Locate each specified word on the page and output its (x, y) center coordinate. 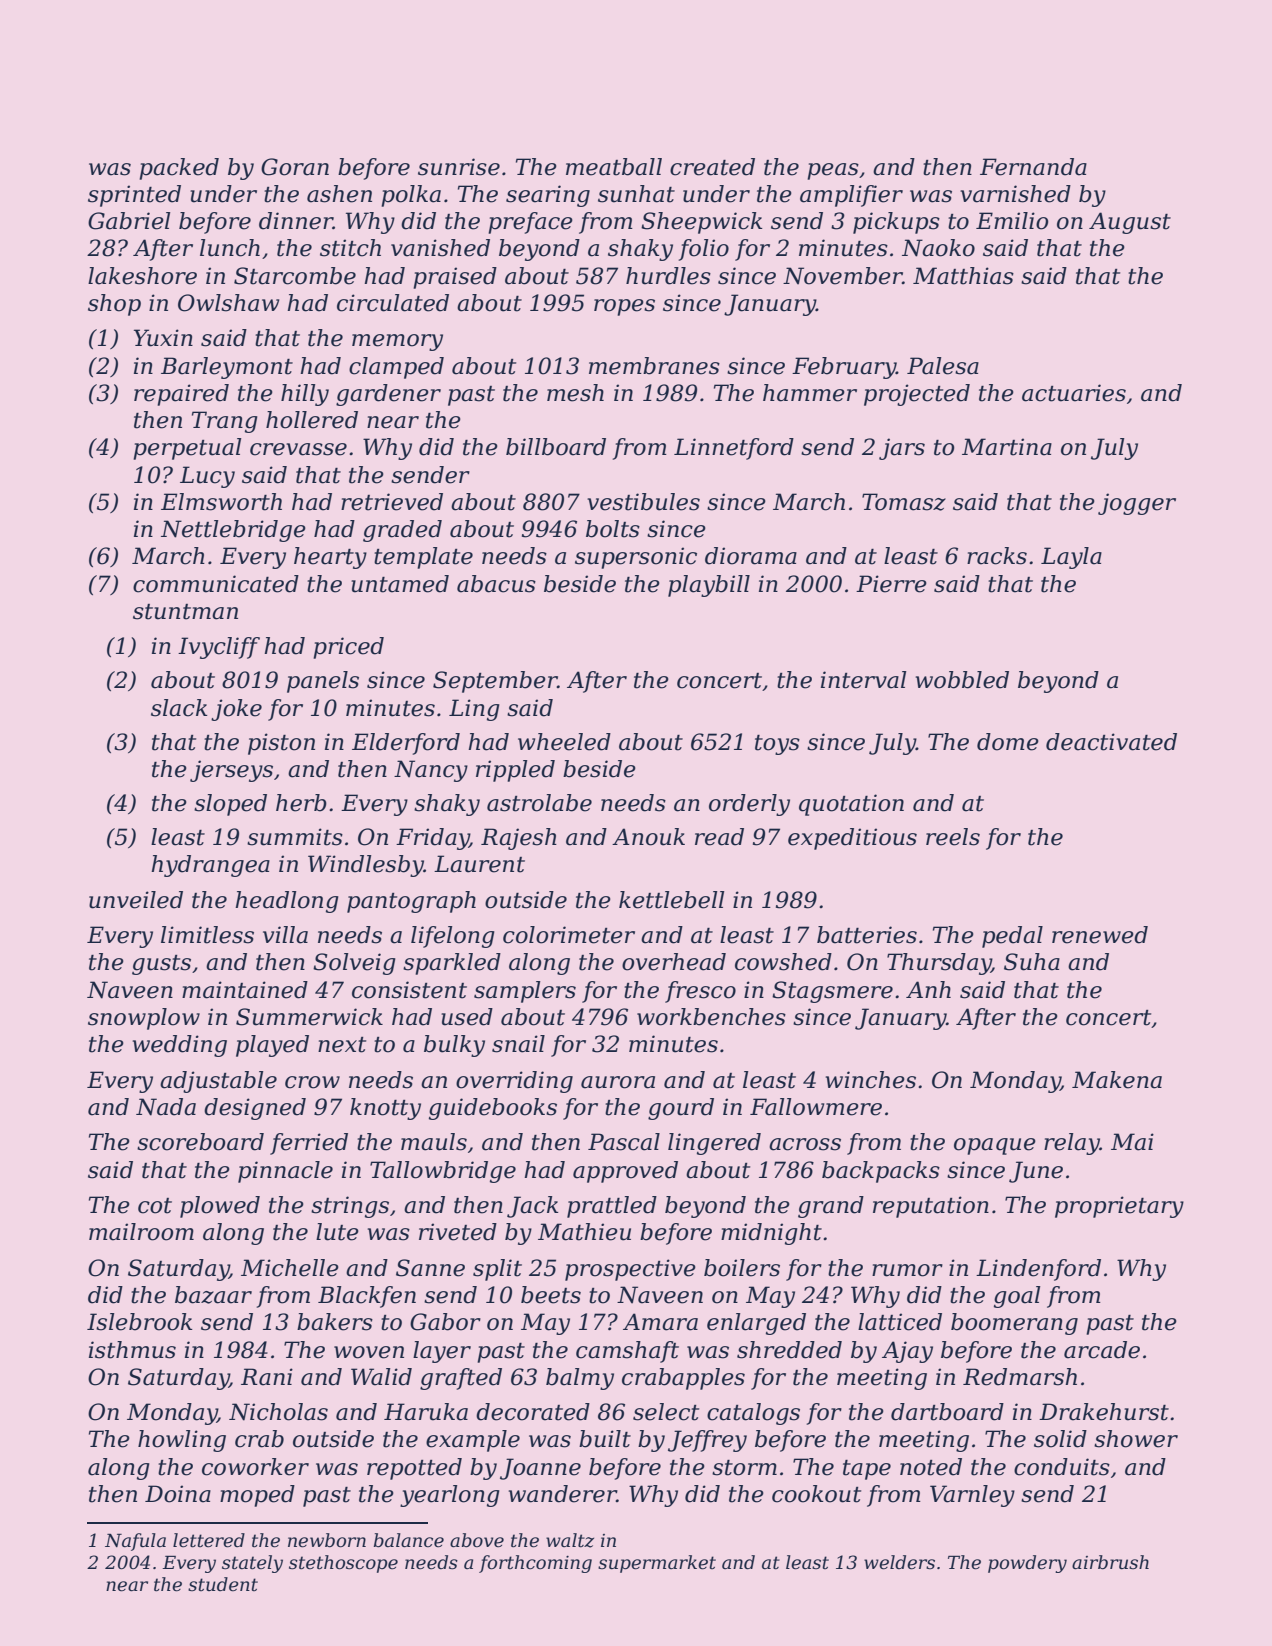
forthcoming (535, 1564)
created (712, 167)
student (223, 1584)
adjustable (218, 1082)
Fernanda (1033, 167)
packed (179, 169)
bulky (454, 1046)
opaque (995, 1146)
